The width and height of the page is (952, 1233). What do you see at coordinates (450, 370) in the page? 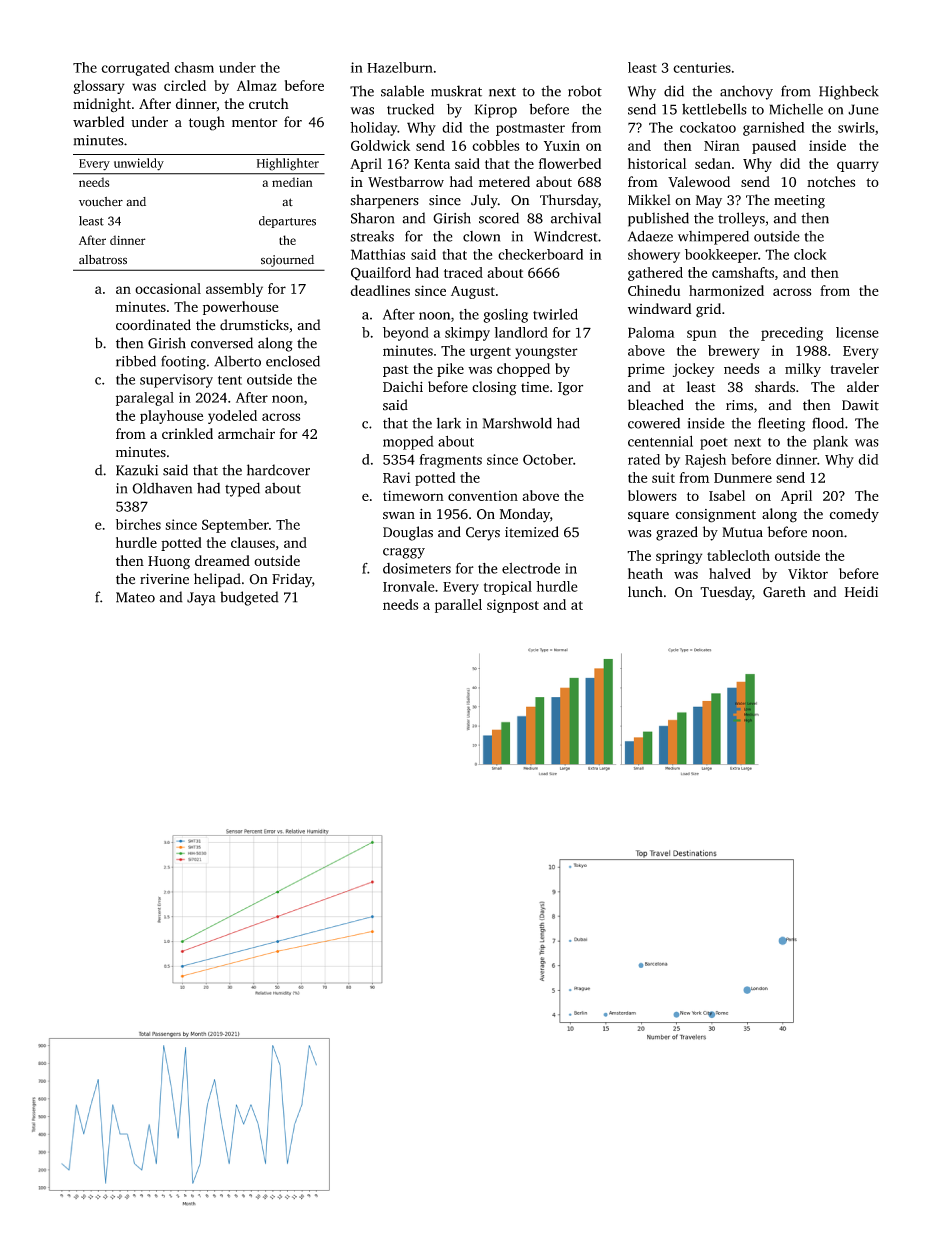
I see `pike` at bounding box center [450, 370].
